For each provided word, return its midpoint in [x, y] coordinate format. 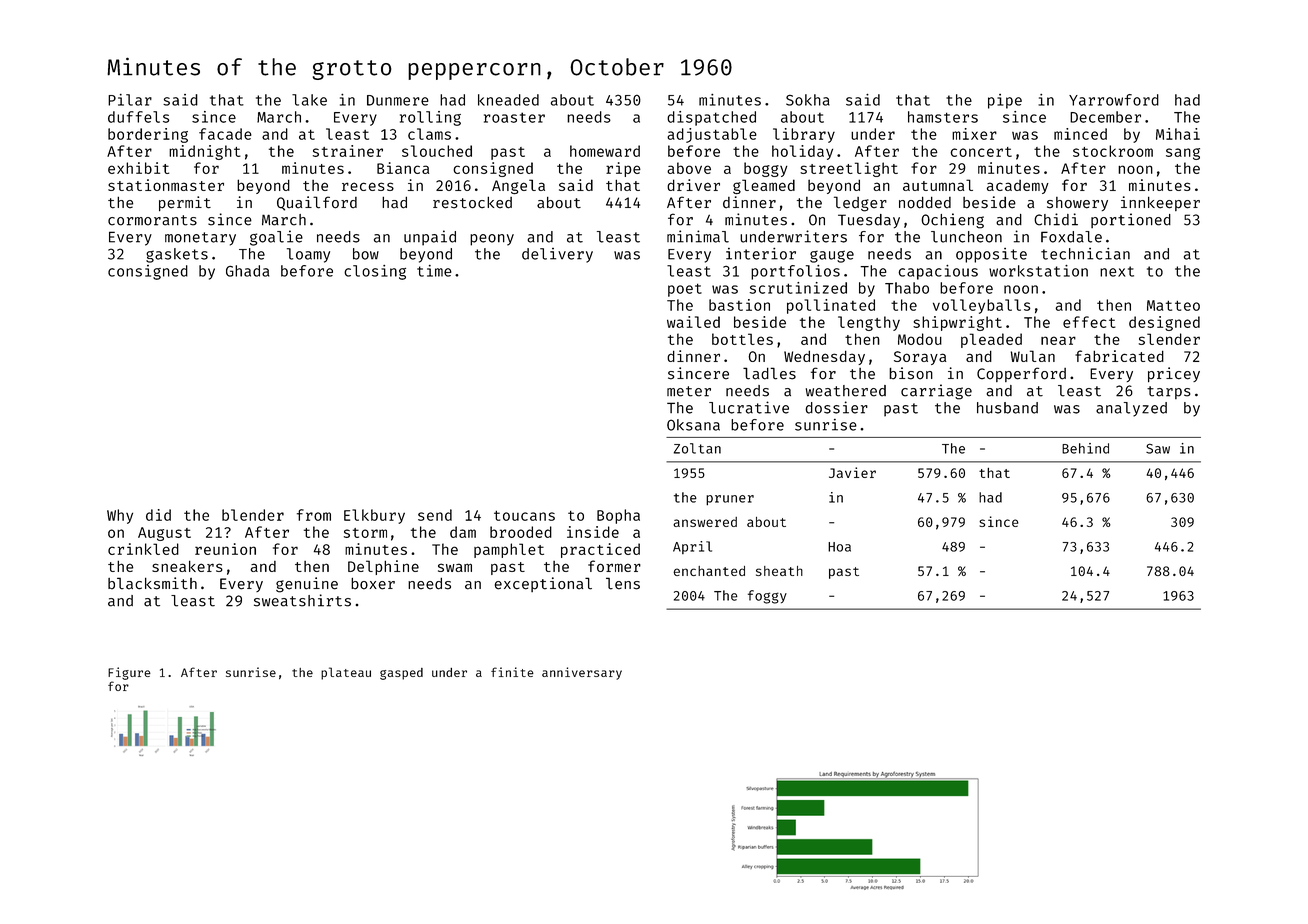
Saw [1158, 448]
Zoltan [697, 448]
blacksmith [152, 583]
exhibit [138, 168]
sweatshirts [302, 600]
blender [253, 515]
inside [593, 532]
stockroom [1113, 151]
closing [375, 272]
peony [492, 240]
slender [1169, 339]
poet [685, 290]
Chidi [1056, 219]
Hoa [839, 547]
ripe [623, 169]
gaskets [177, 255]
